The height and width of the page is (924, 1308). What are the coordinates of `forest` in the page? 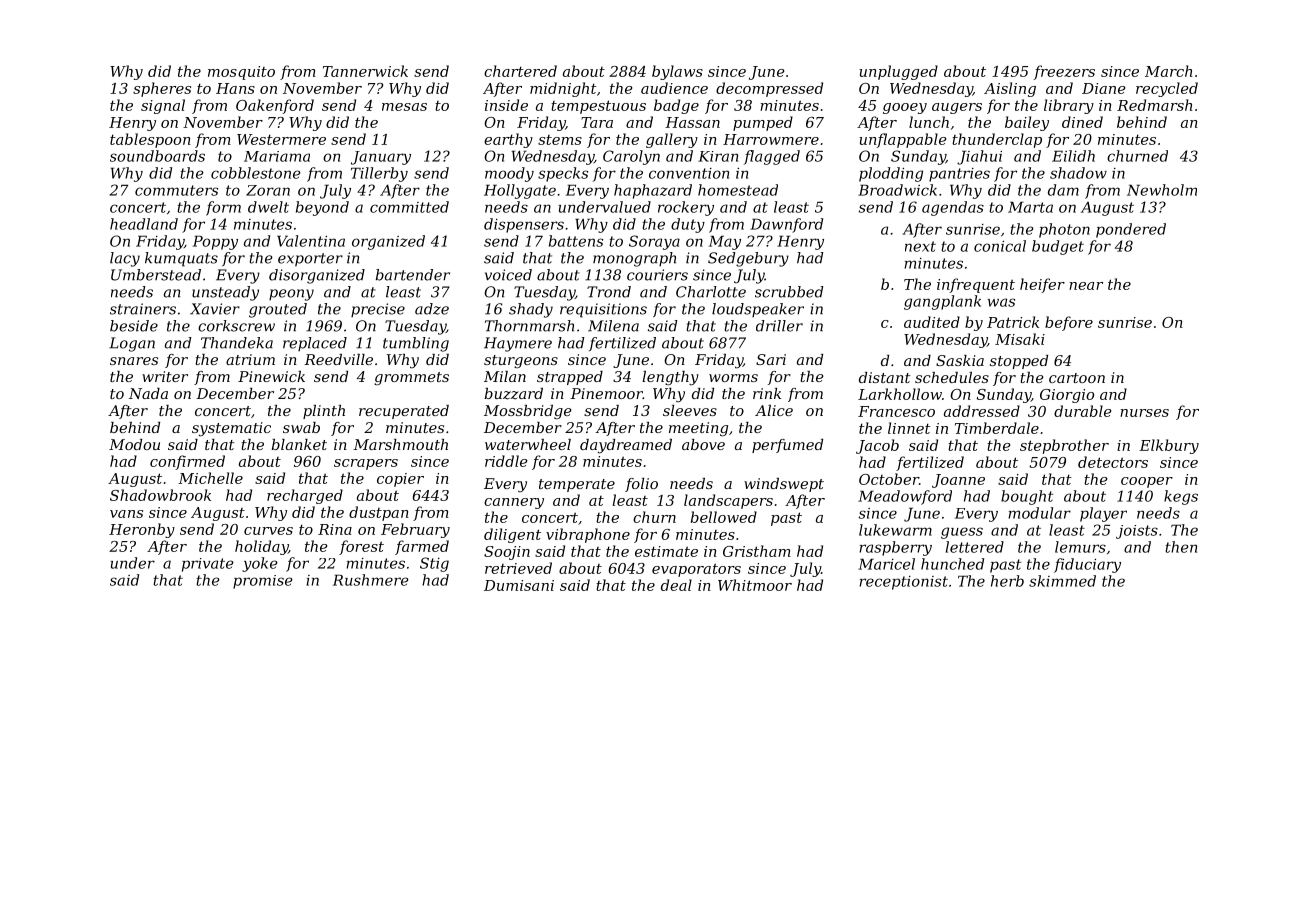 It's located at (361, 547).
